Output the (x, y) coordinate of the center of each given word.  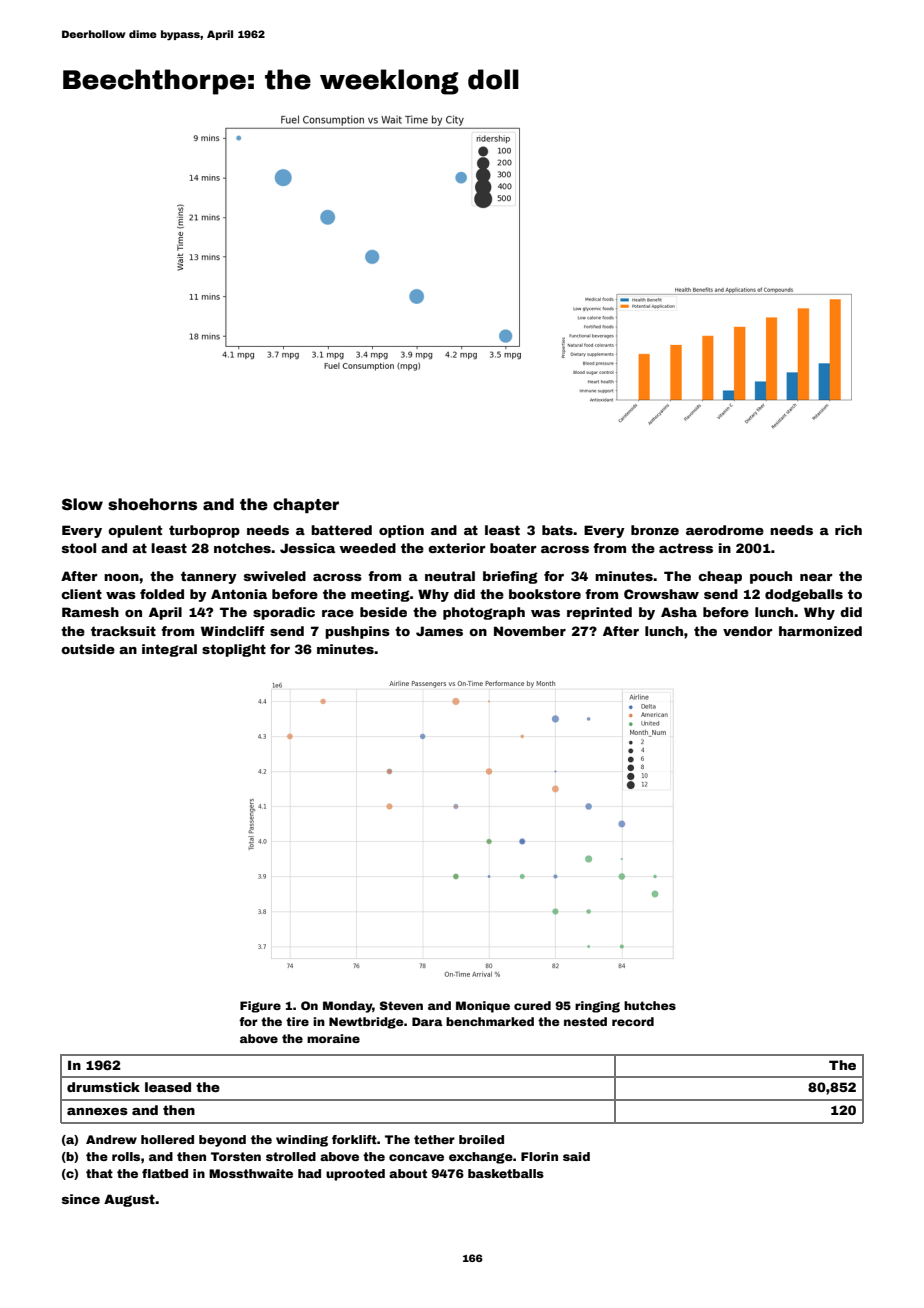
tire (297, 1021)
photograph (484, 613)
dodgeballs (804, 595)
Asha (679, 612)
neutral (450, 576)
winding (302, 1141)
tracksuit (123, 631)
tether (434, 1139)
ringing (597, 1007)
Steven (401, 1005)
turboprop (204, 531)
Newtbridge (366, 1023)
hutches (650, 1005)
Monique (483, 1007)
